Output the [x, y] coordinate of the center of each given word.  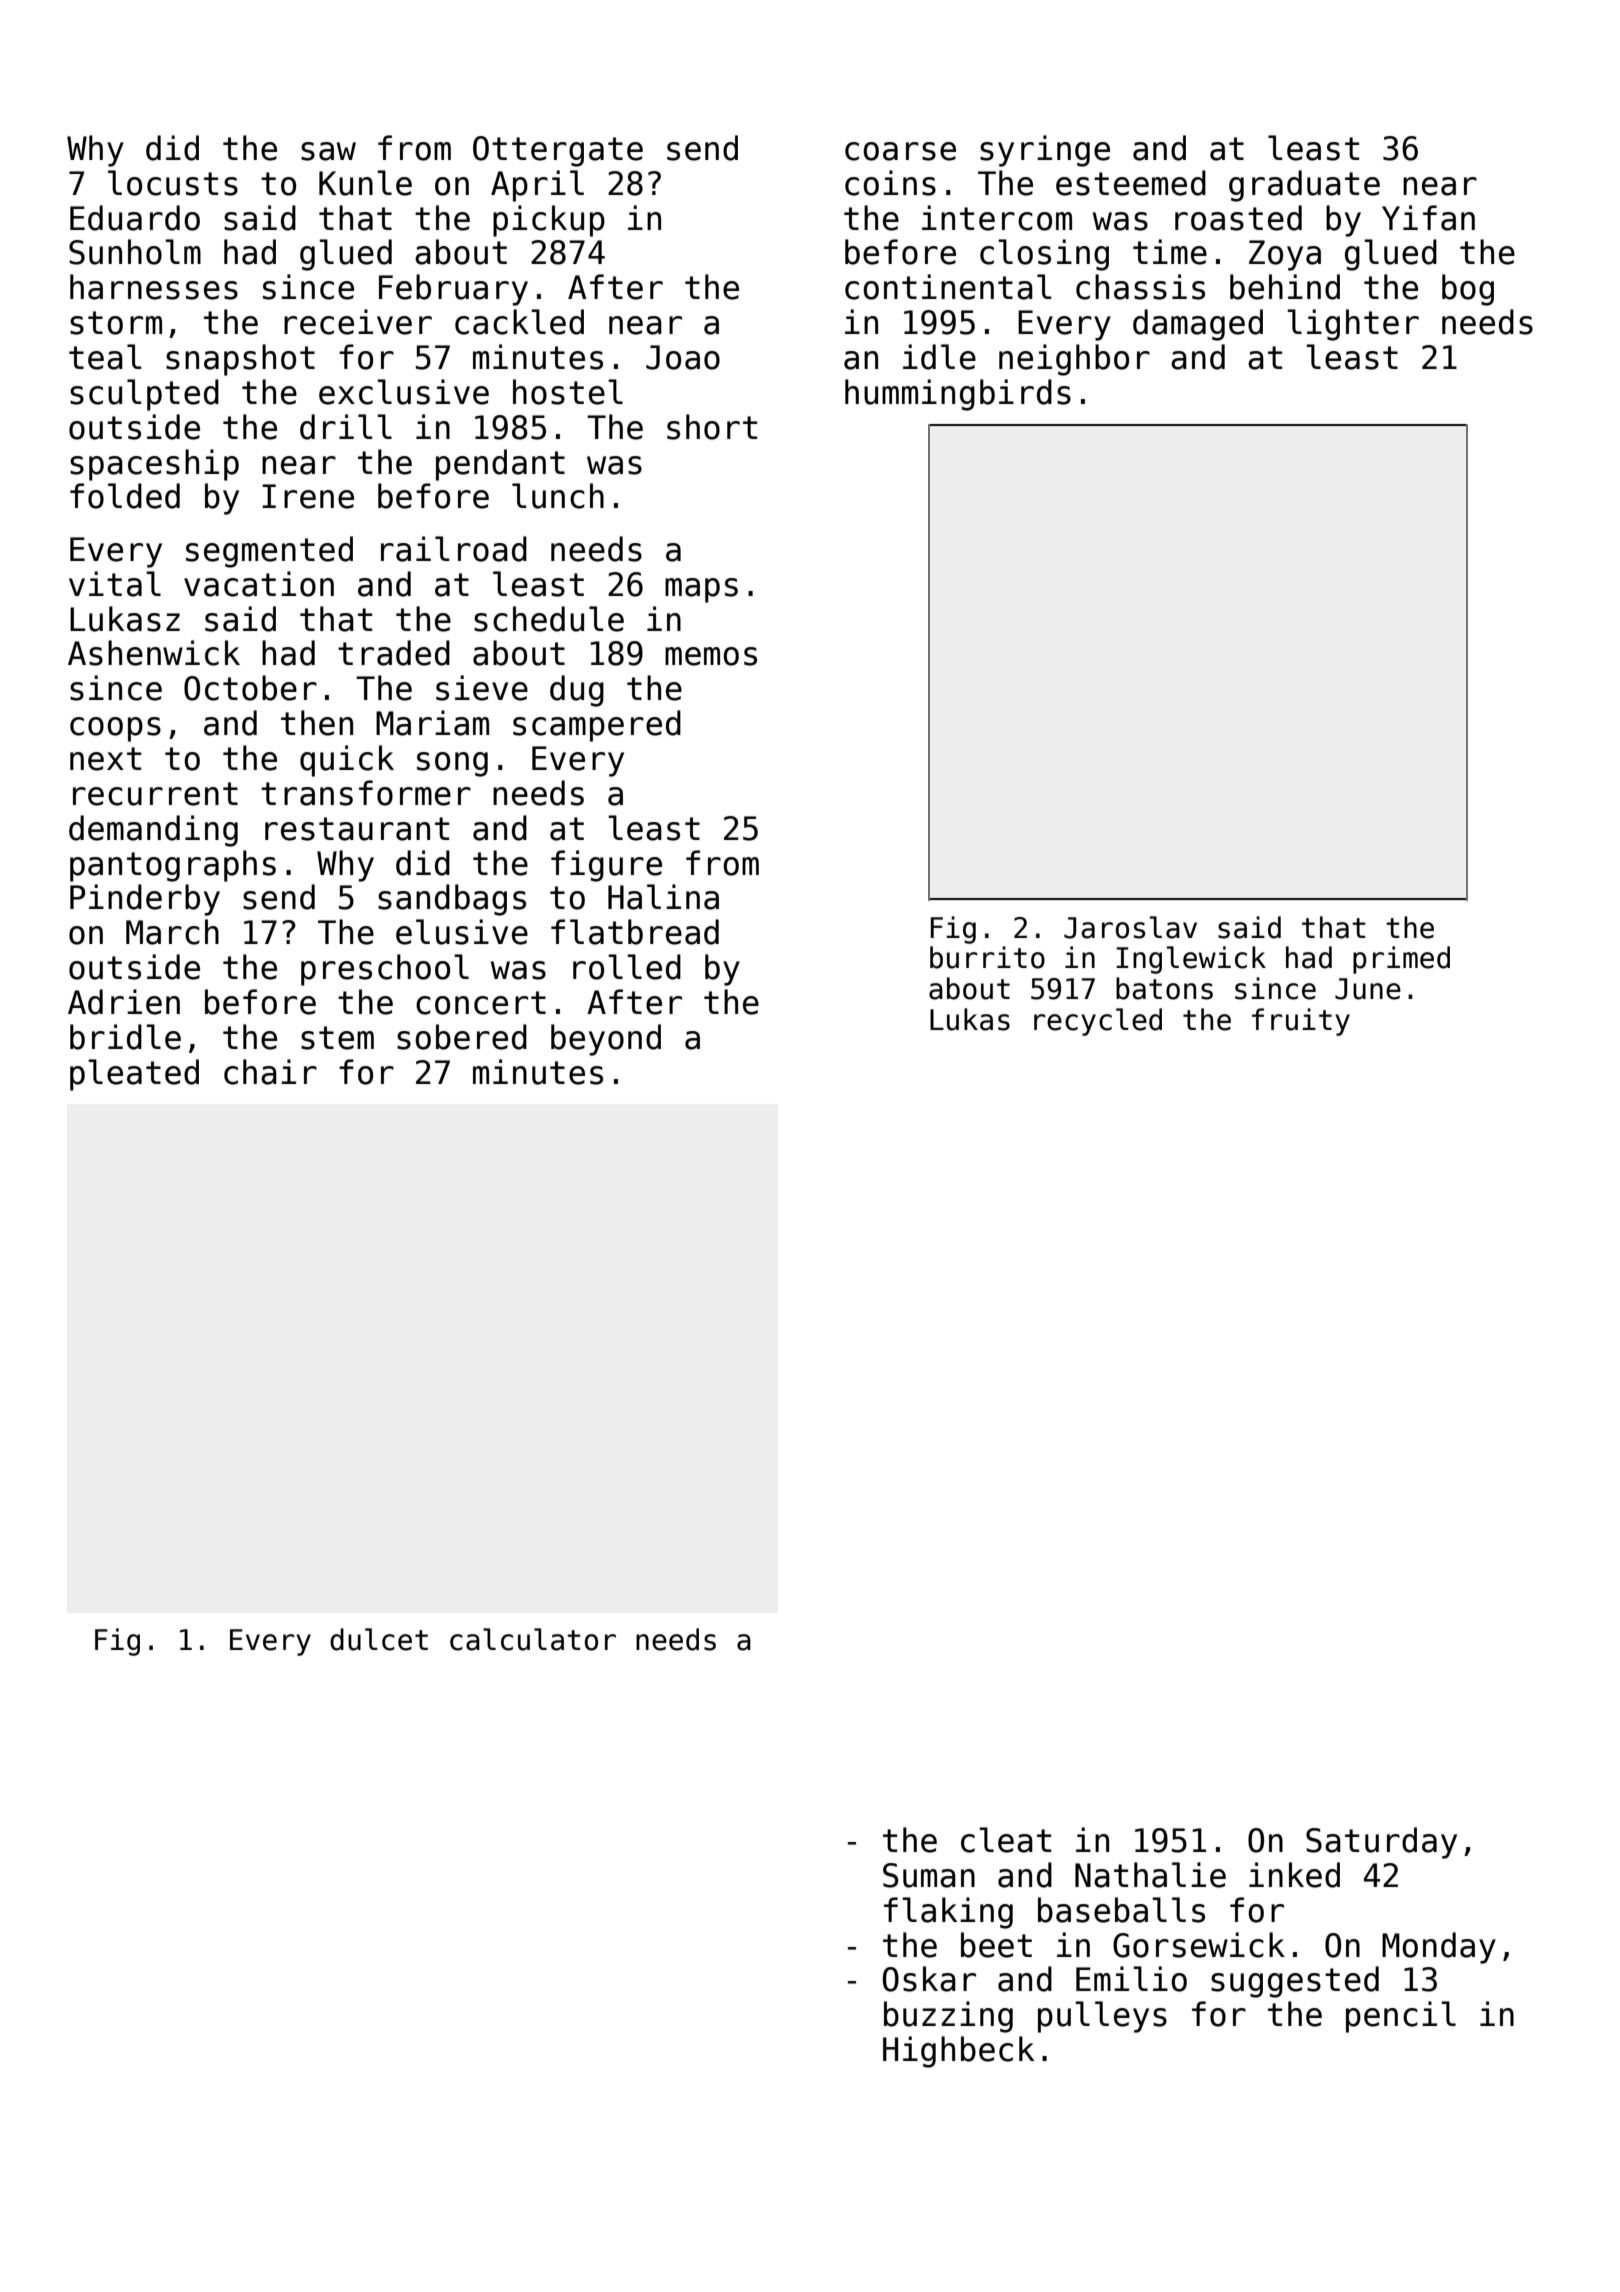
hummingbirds [958, 395]
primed [1401, 960]
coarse [900, 151]
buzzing [948, 2017]
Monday [1439, 1948]
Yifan [1428, 218]
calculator [533, 1639]
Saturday [1381, 1843]
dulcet [379, 1639]
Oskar [929, 1979]
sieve [482, 688]
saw [328, 151]
